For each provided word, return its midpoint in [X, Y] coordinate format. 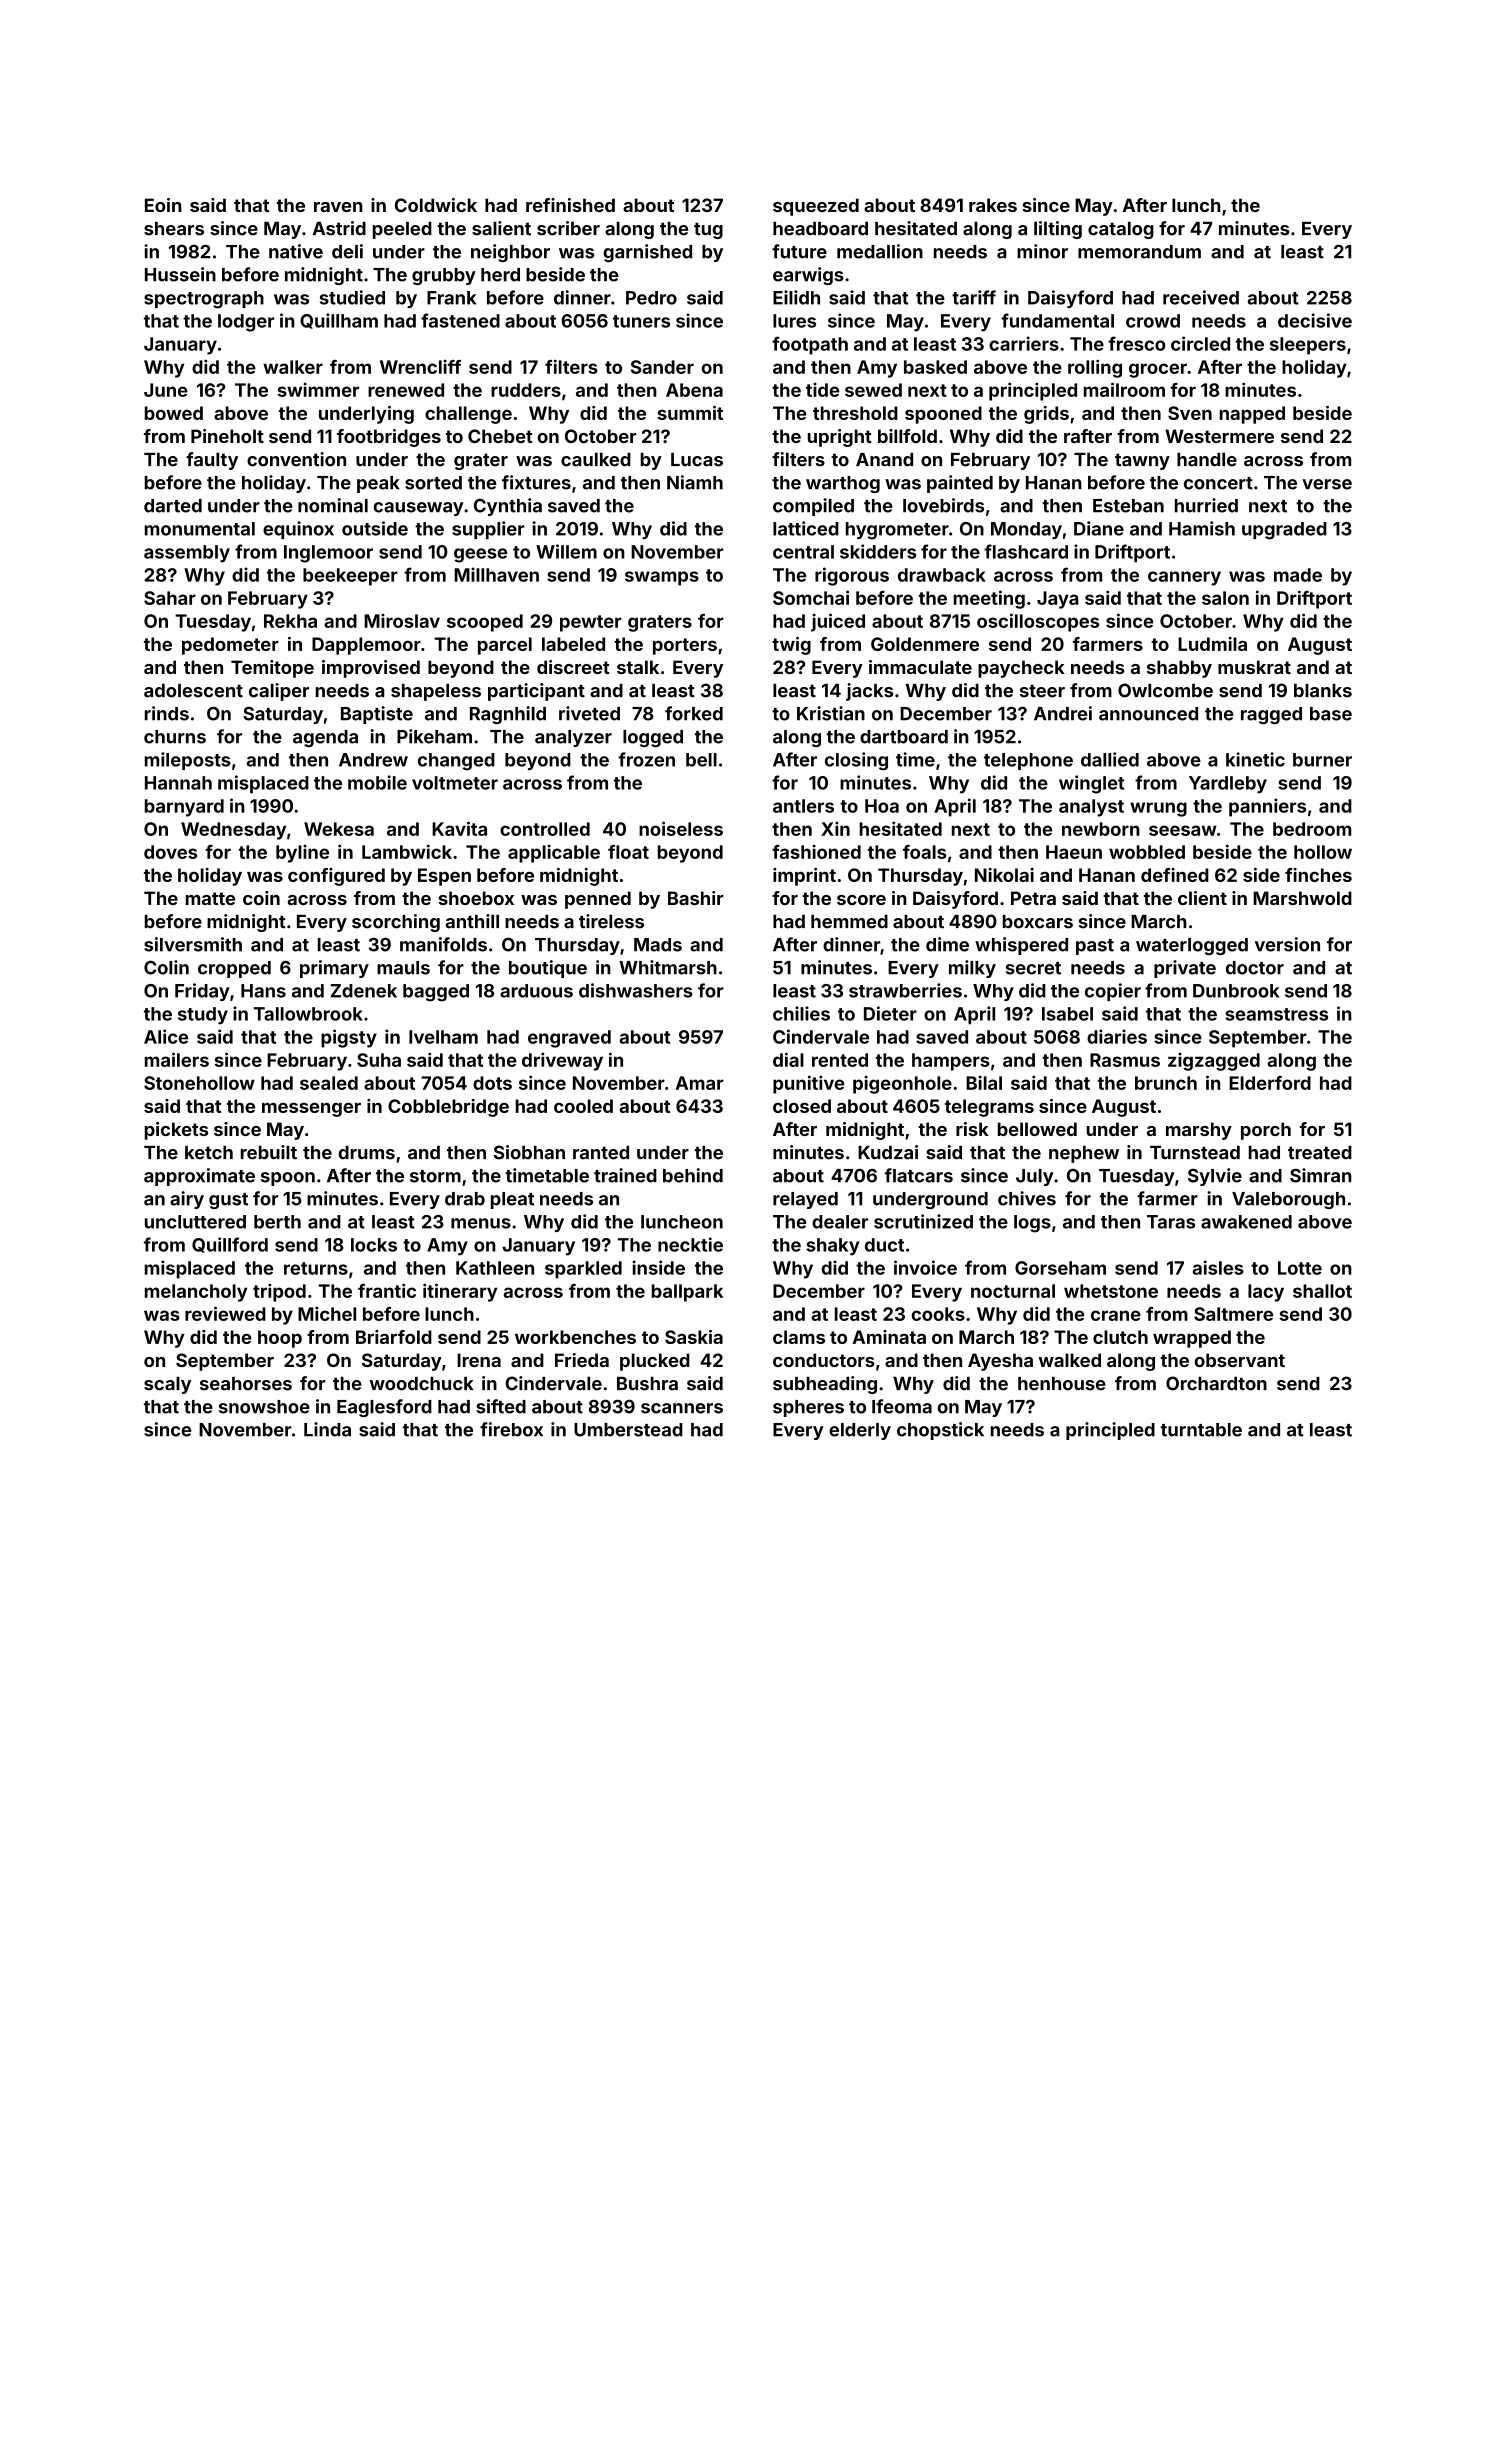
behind [693, 1175]
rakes [993, 205]
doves [170, 852]
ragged [1271, 715]
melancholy [196, 1293]
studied [352, 297]
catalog [1121, 230]
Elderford [1270, 1083]
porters [685, 646]
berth [277, 1222]
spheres [808, 1408]
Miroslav [402, 621]
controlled [545, 829]
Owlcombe [1165, 690]
